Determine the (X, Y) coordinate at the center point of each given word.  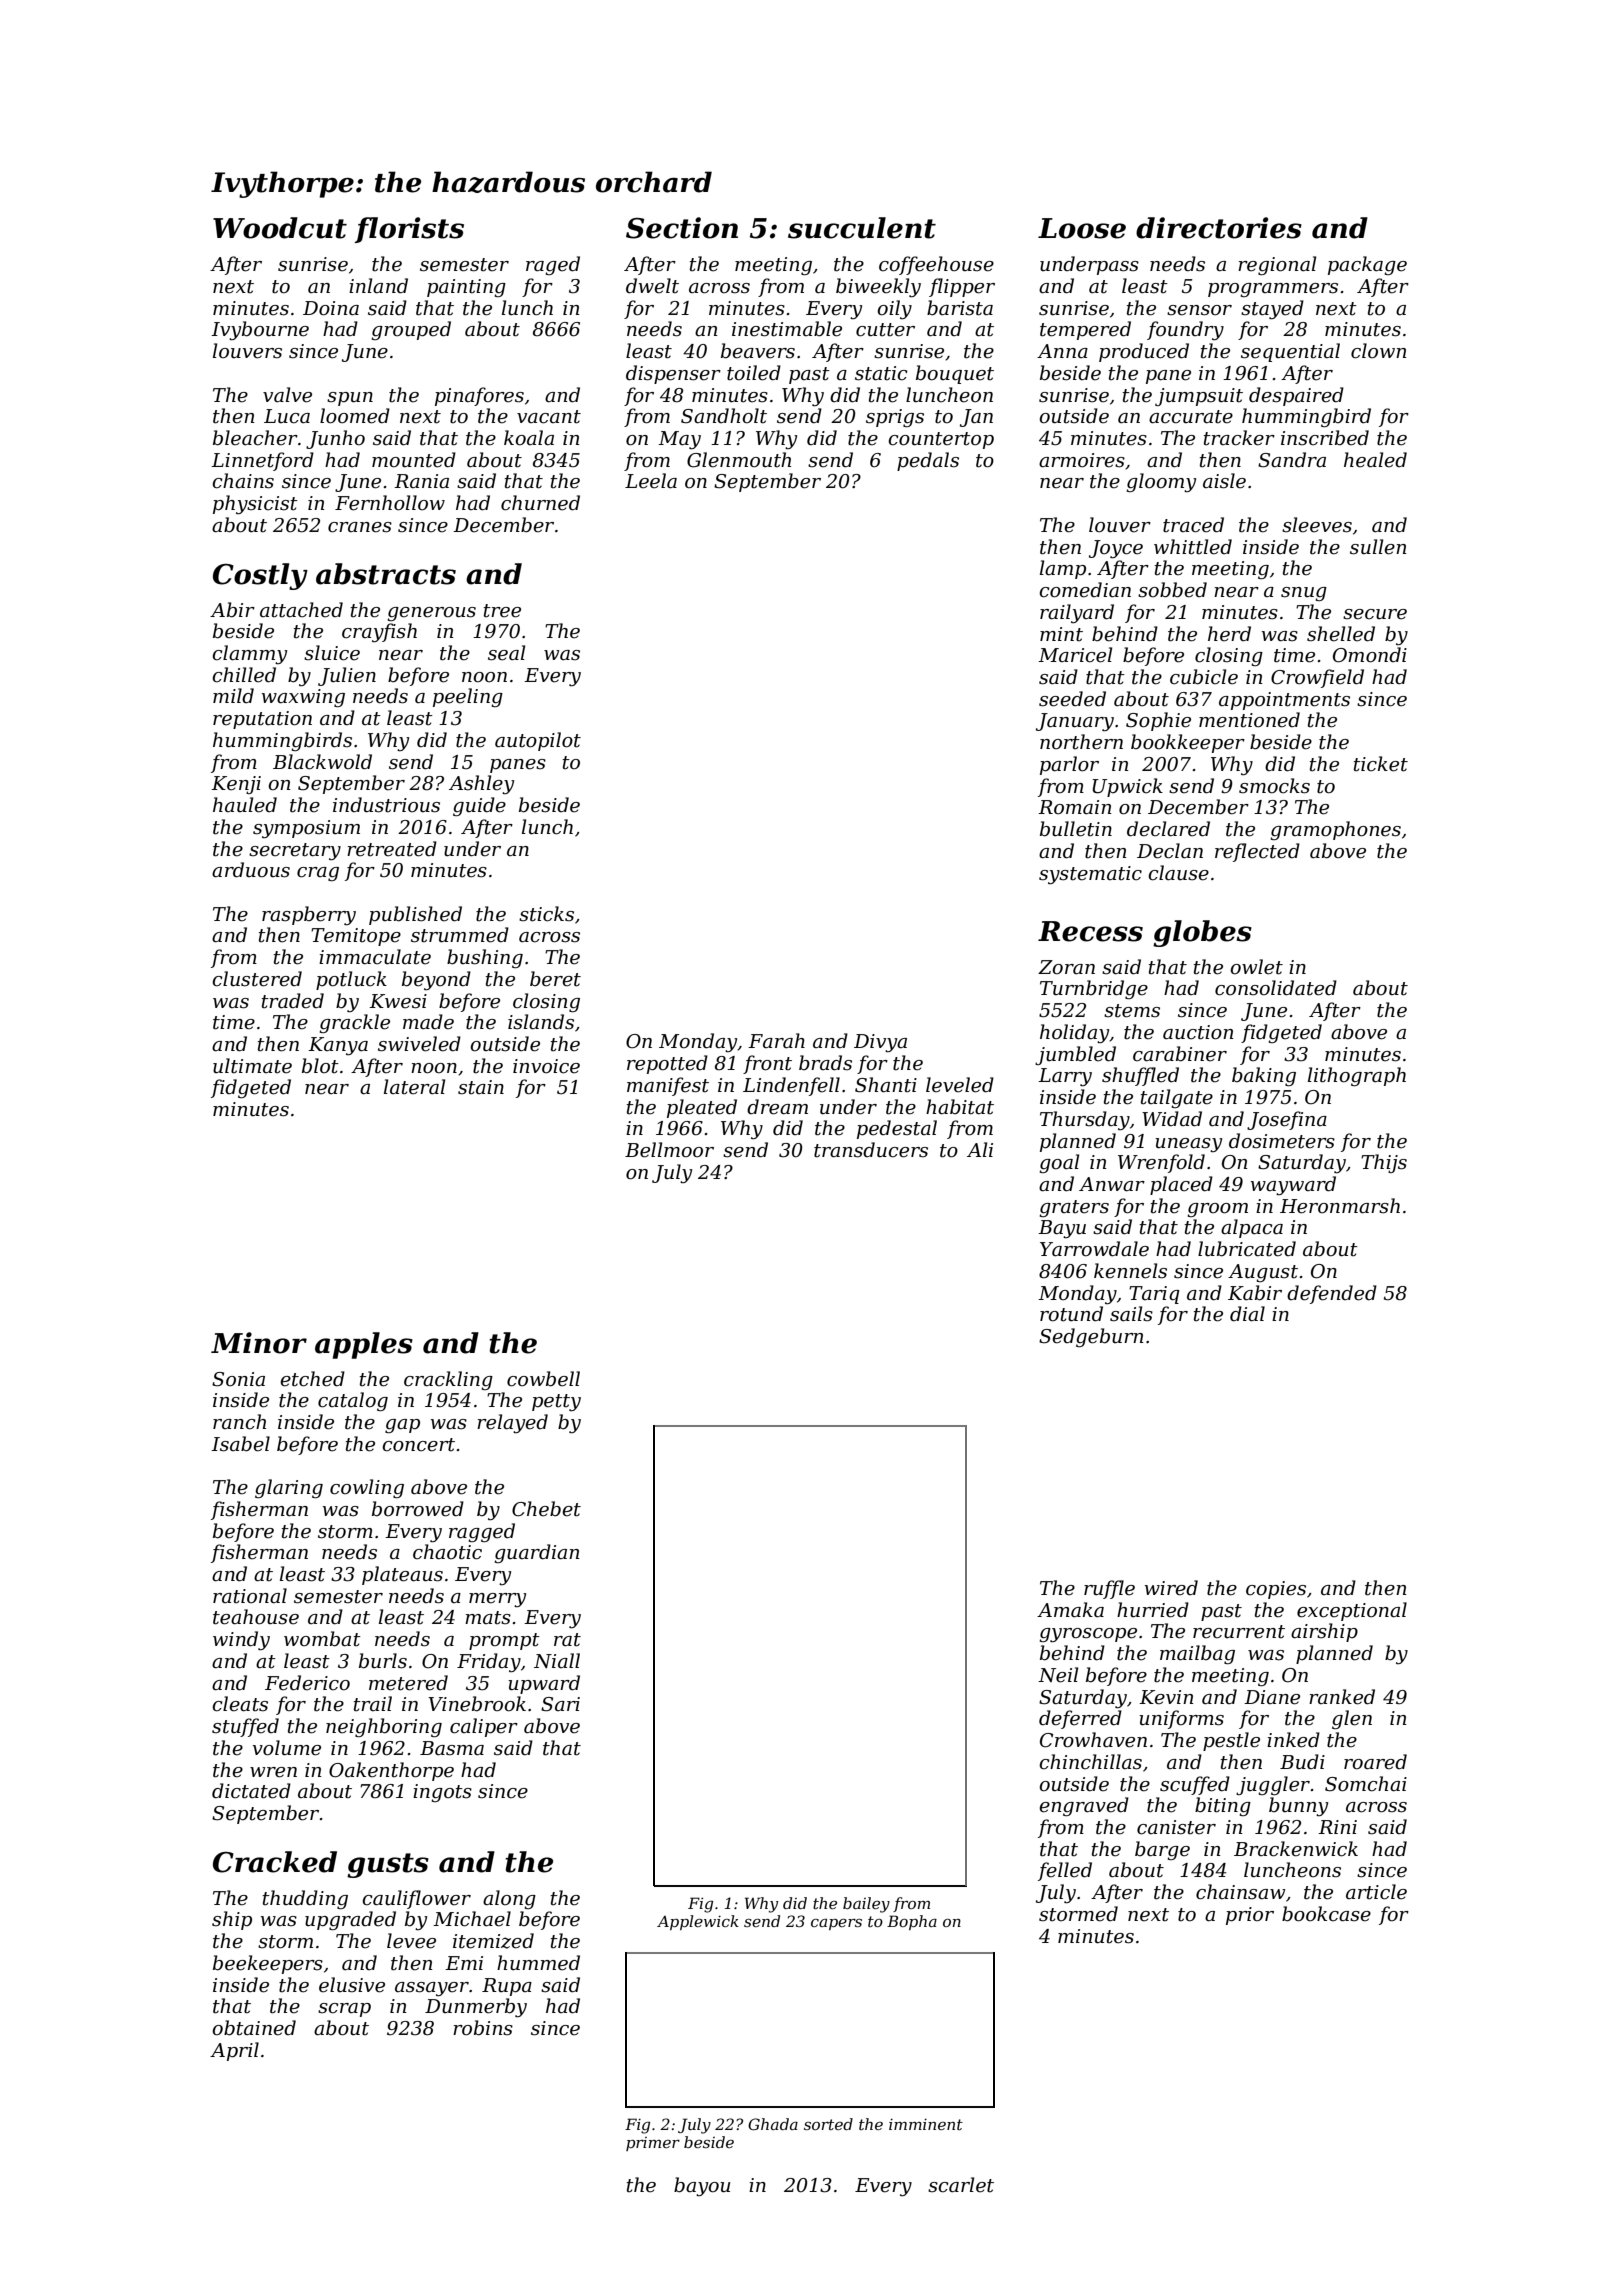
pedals (928, 461)
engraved (1084, 1806)
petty (556, 1403)
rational (250, 1596)
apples (364, 1345)
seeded (1072, 699)
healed (1375, 460)
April (234, 2051)
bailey (866, 1905)
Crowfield (1317, 678)
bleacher (255, 438)
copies (1276, 1590)
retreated (392, 849)
